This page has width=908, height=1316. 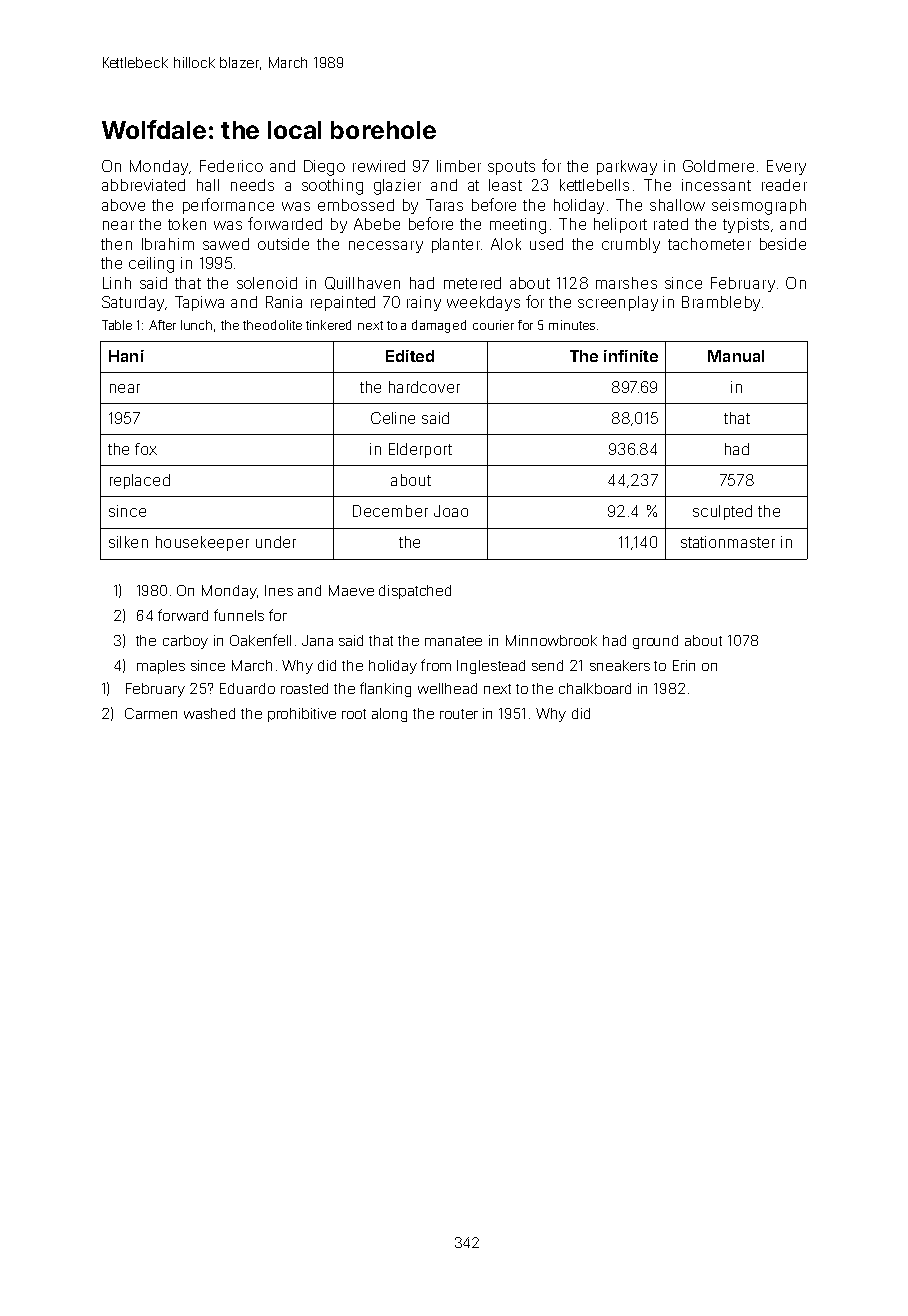 I want to click on Goldmere, so click(x=718, y=166).
